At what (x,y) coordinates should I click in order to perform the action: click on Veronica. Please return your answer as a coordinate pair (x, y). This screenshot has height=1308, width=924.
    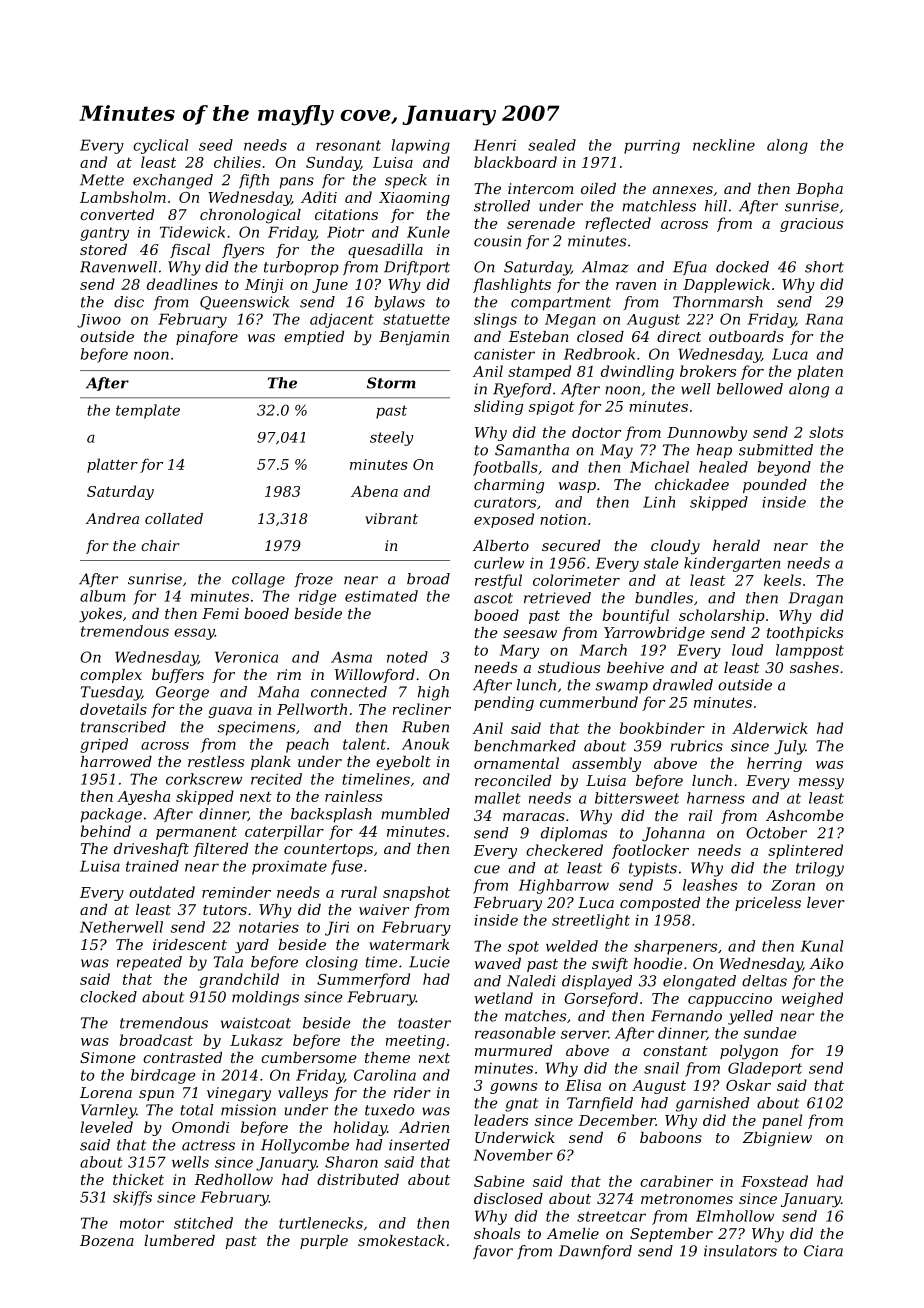
    Looking at the image, I should click on (246, 657).
